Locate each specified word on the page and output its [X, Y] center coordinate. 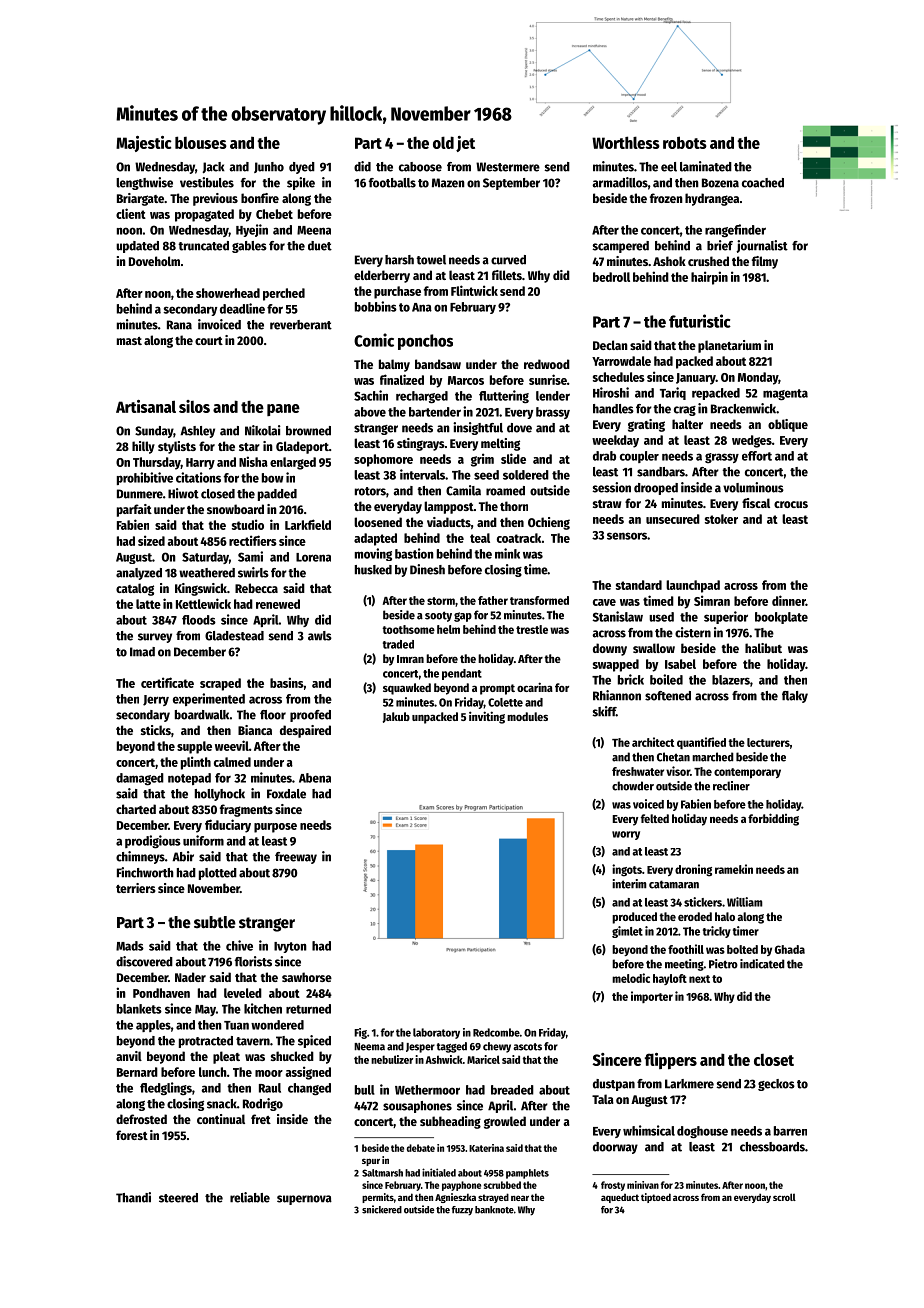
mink [507, 553]
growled [505, 1122]
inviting [487, 717]
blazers [731, 680]
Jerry [156, 700]
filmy [765, 262]
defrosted [141, 1119]
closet [774, 1060]
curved [508, 260]
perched [284, 294]
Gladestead [234, 636]
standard [639, 585]
